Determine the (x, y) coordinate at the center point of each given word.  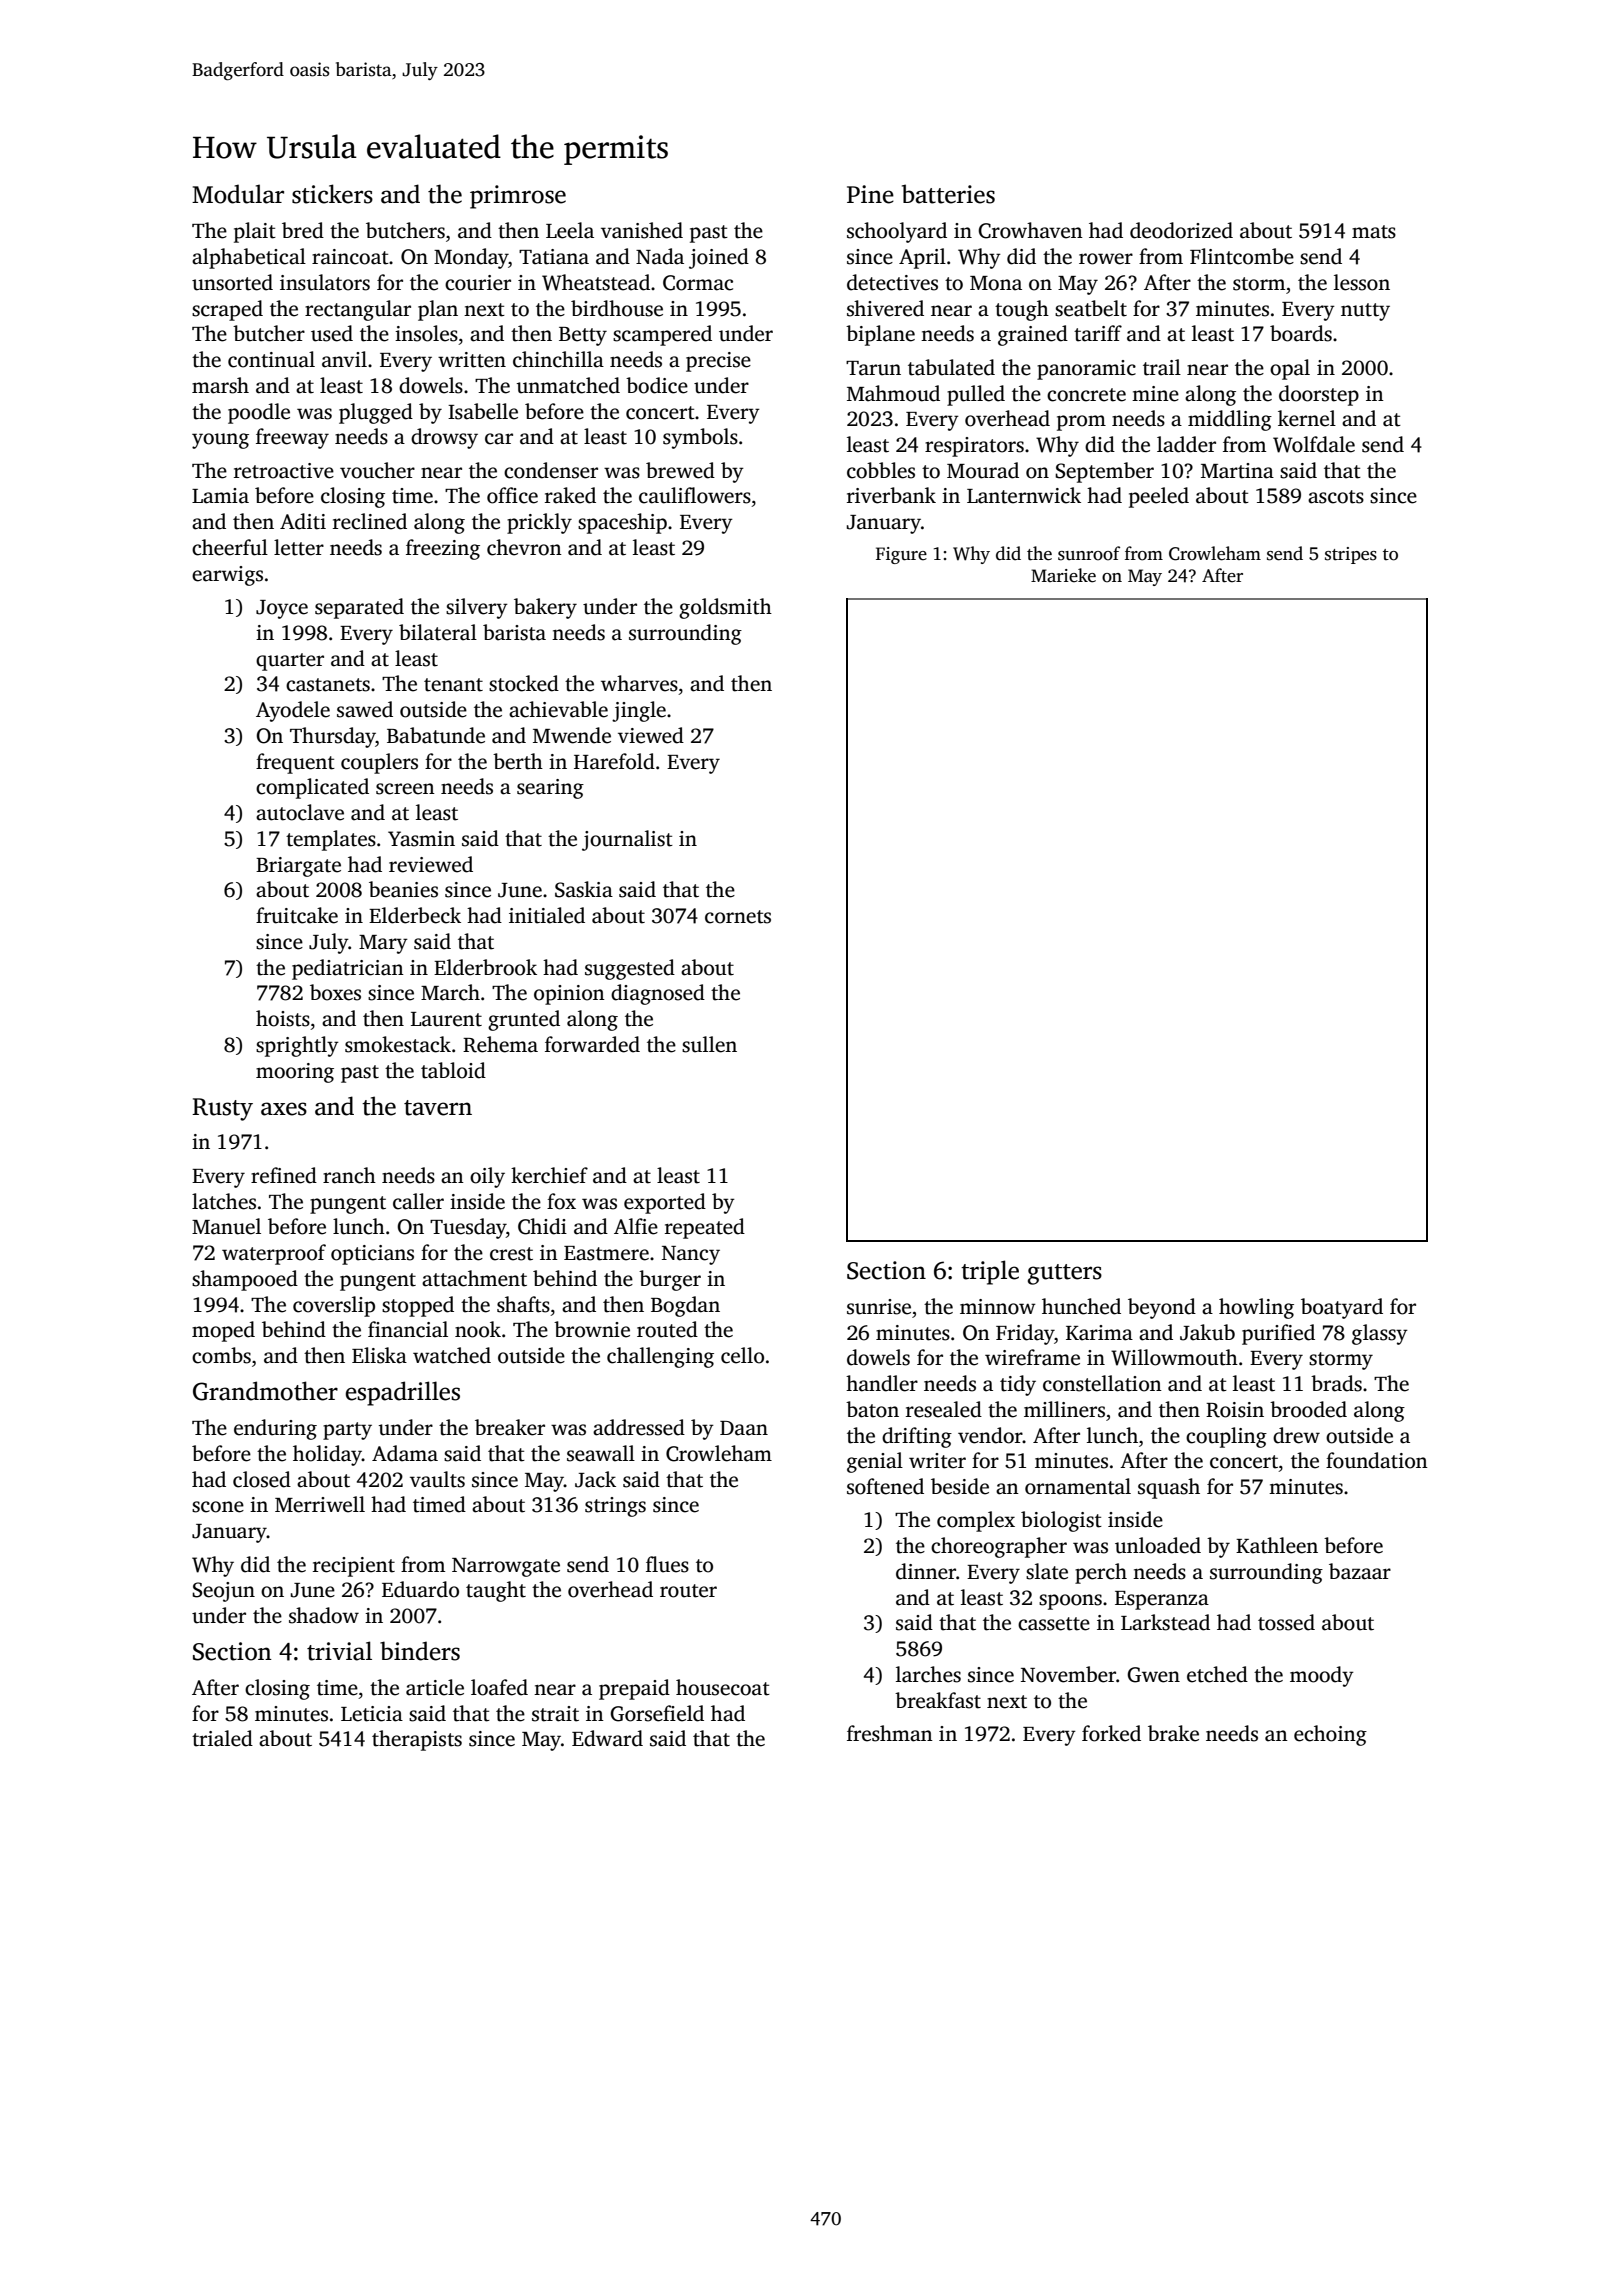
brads (1336, 1383)
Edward (607, 1738)
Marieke (1063, 575)
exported (665, 1203)
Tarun (873, 368)
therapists (417, 1740)
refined (284, 1175)
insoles (426, 333)
